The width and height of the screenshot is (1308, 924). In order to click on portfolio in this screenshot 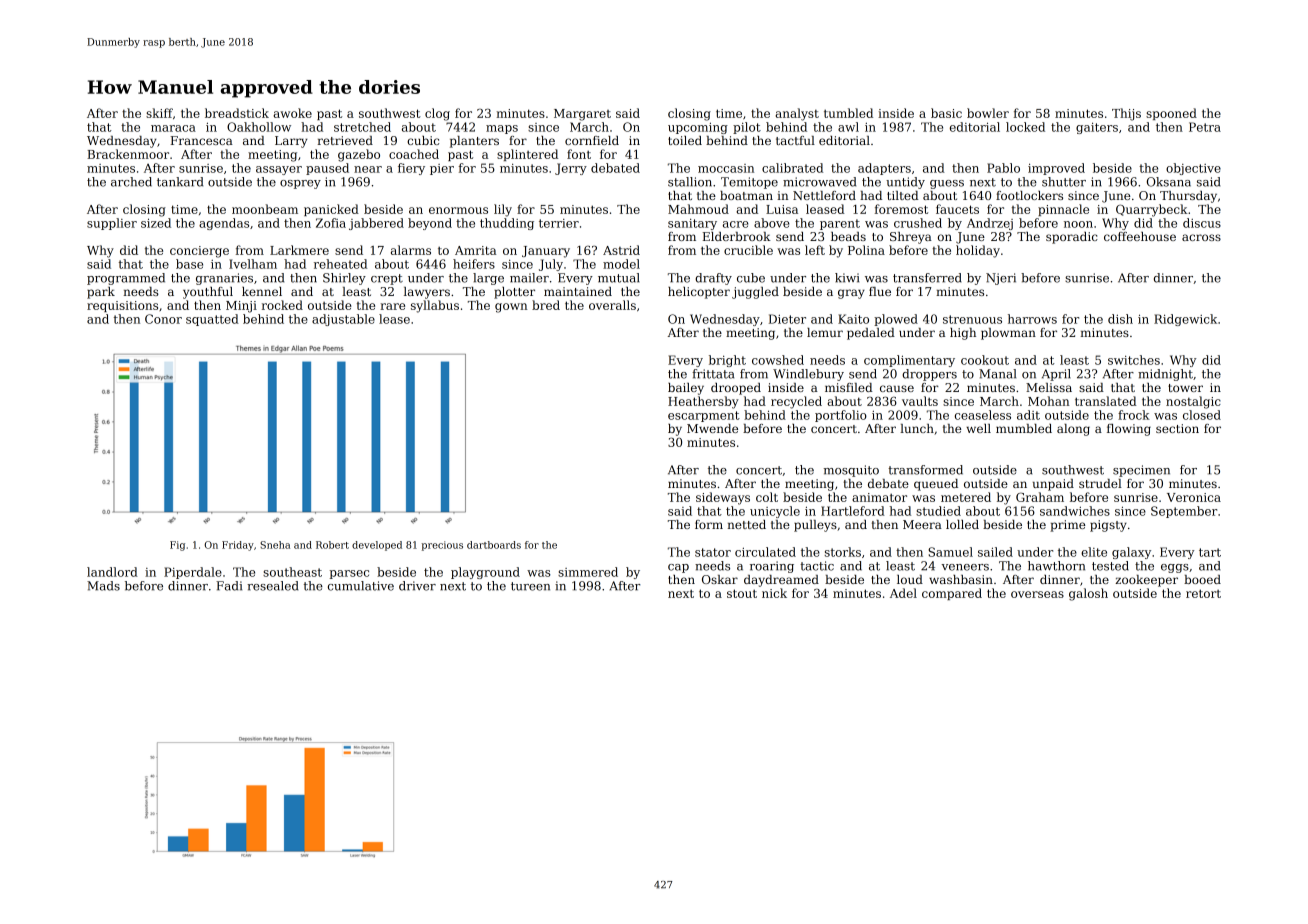, I will do `click(841, 416)`.
